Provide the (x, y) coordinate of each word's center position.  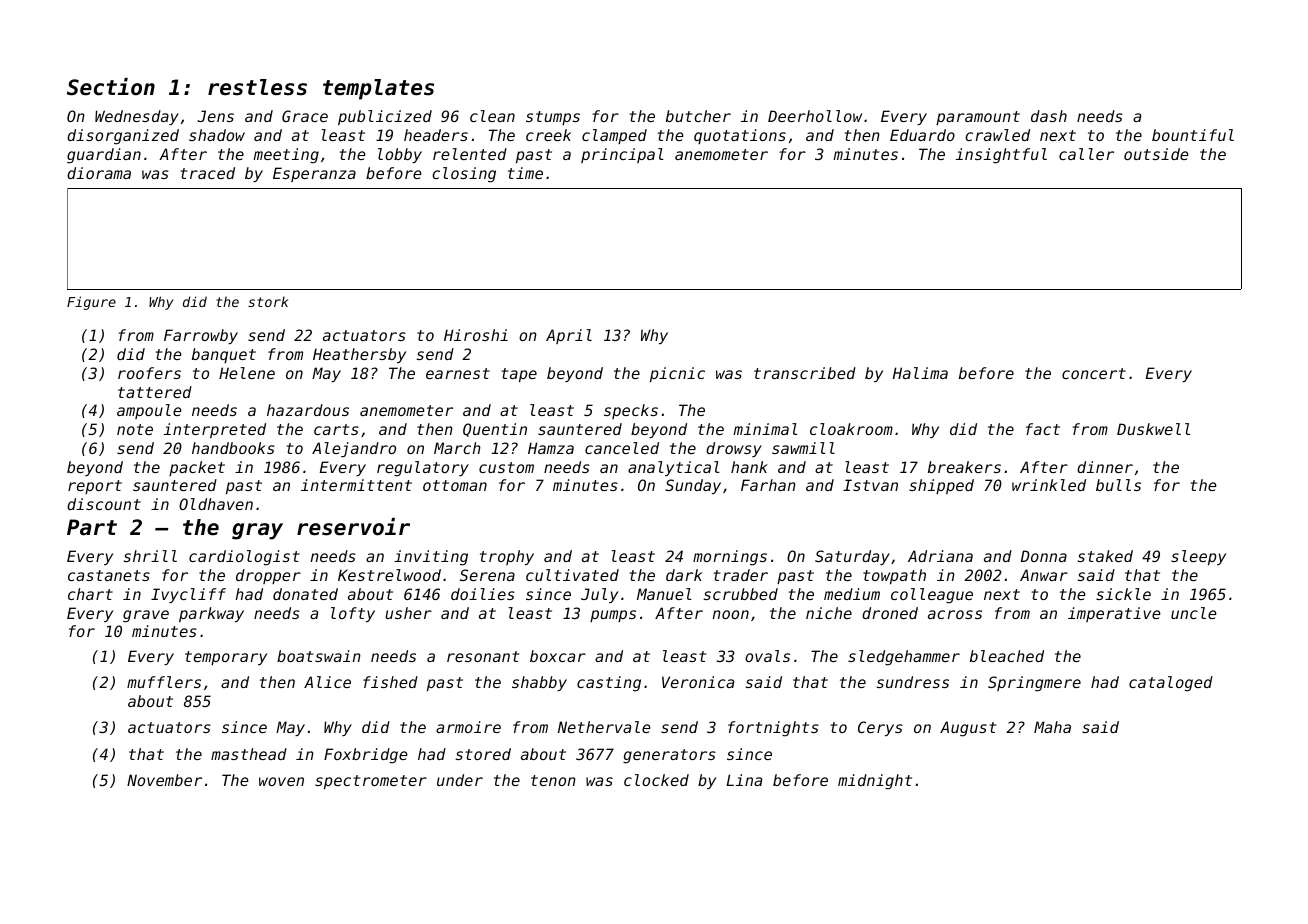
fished (390, 682)
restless (257, 87)
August (968, 729)
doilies (483, 594)
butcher (698, 116)
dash (1049, 116)
